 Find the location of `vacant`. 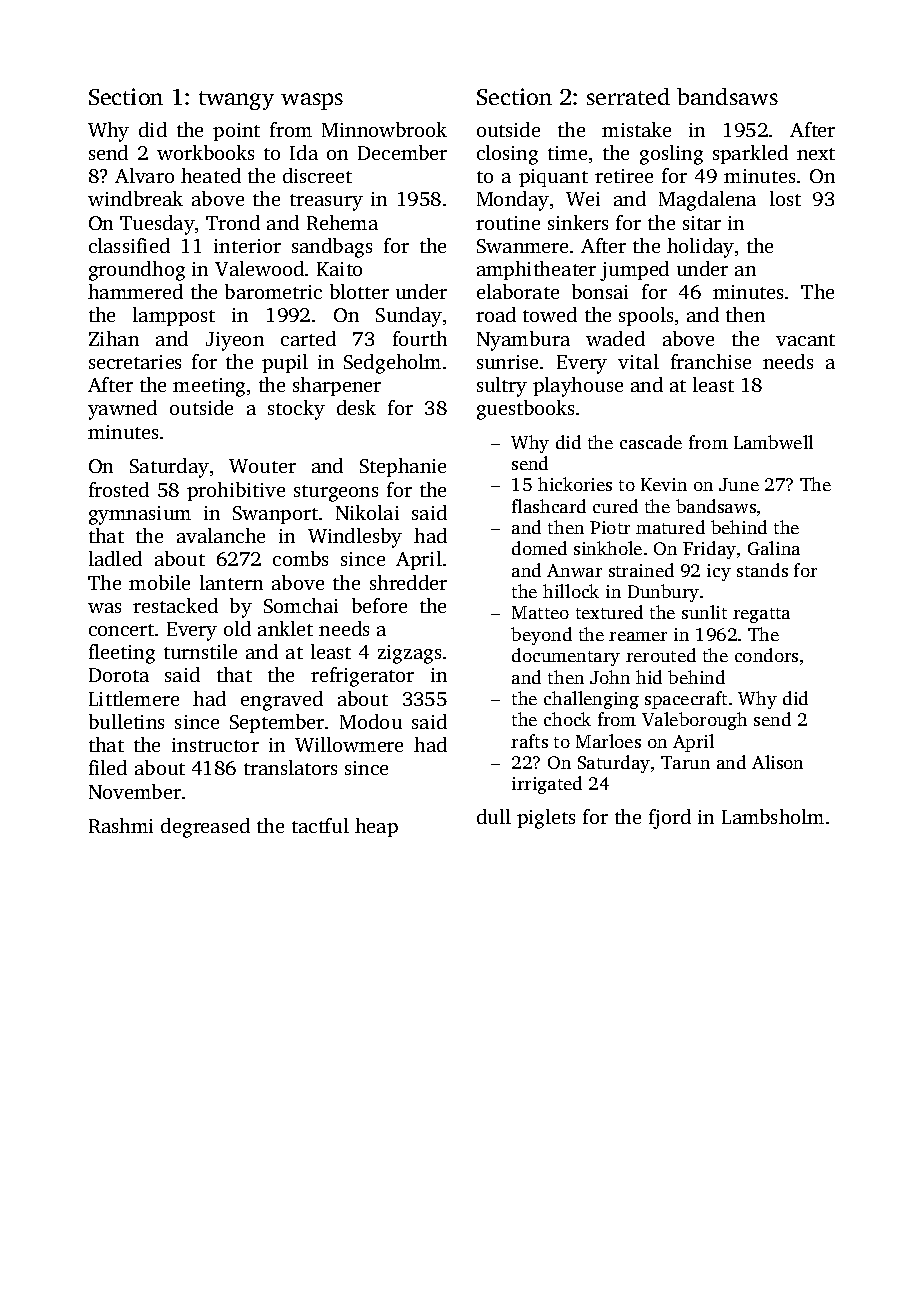

vacant is located at coordinates (805, 340).
